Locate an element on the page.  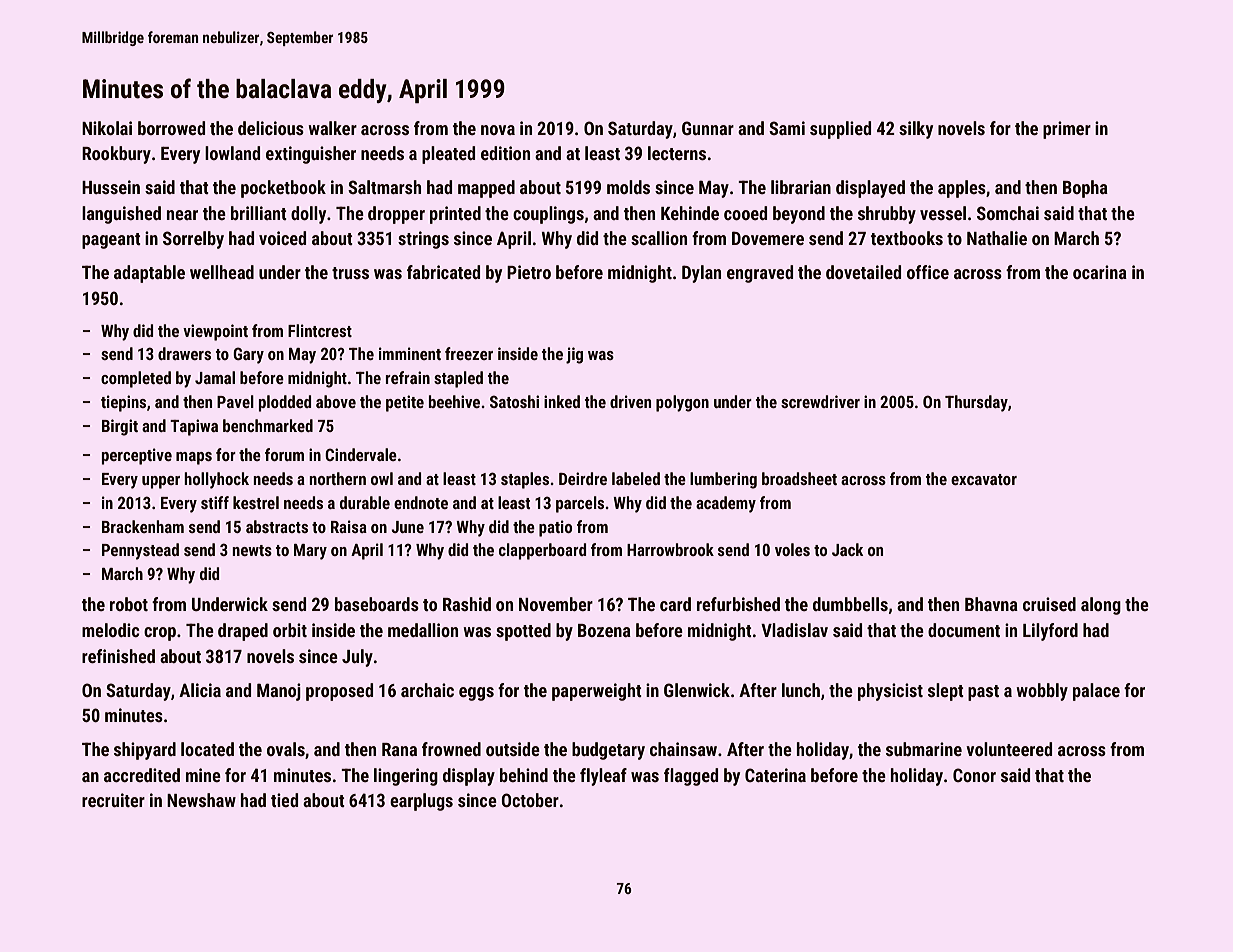
primer is located at coordinates (1067, 130).
